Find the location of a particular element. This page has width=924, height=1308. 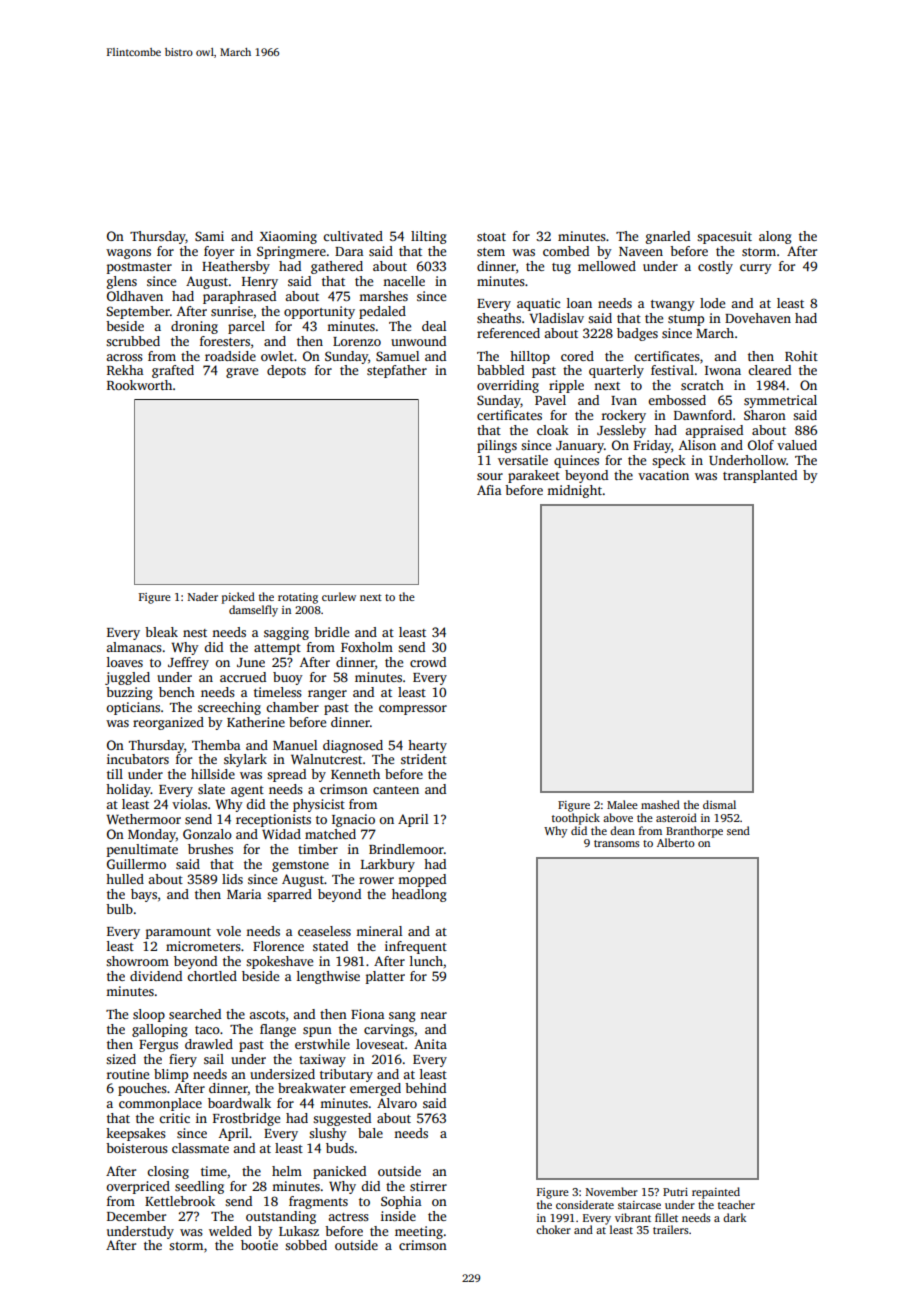

bootie is located at coordinates (259, 1245).
